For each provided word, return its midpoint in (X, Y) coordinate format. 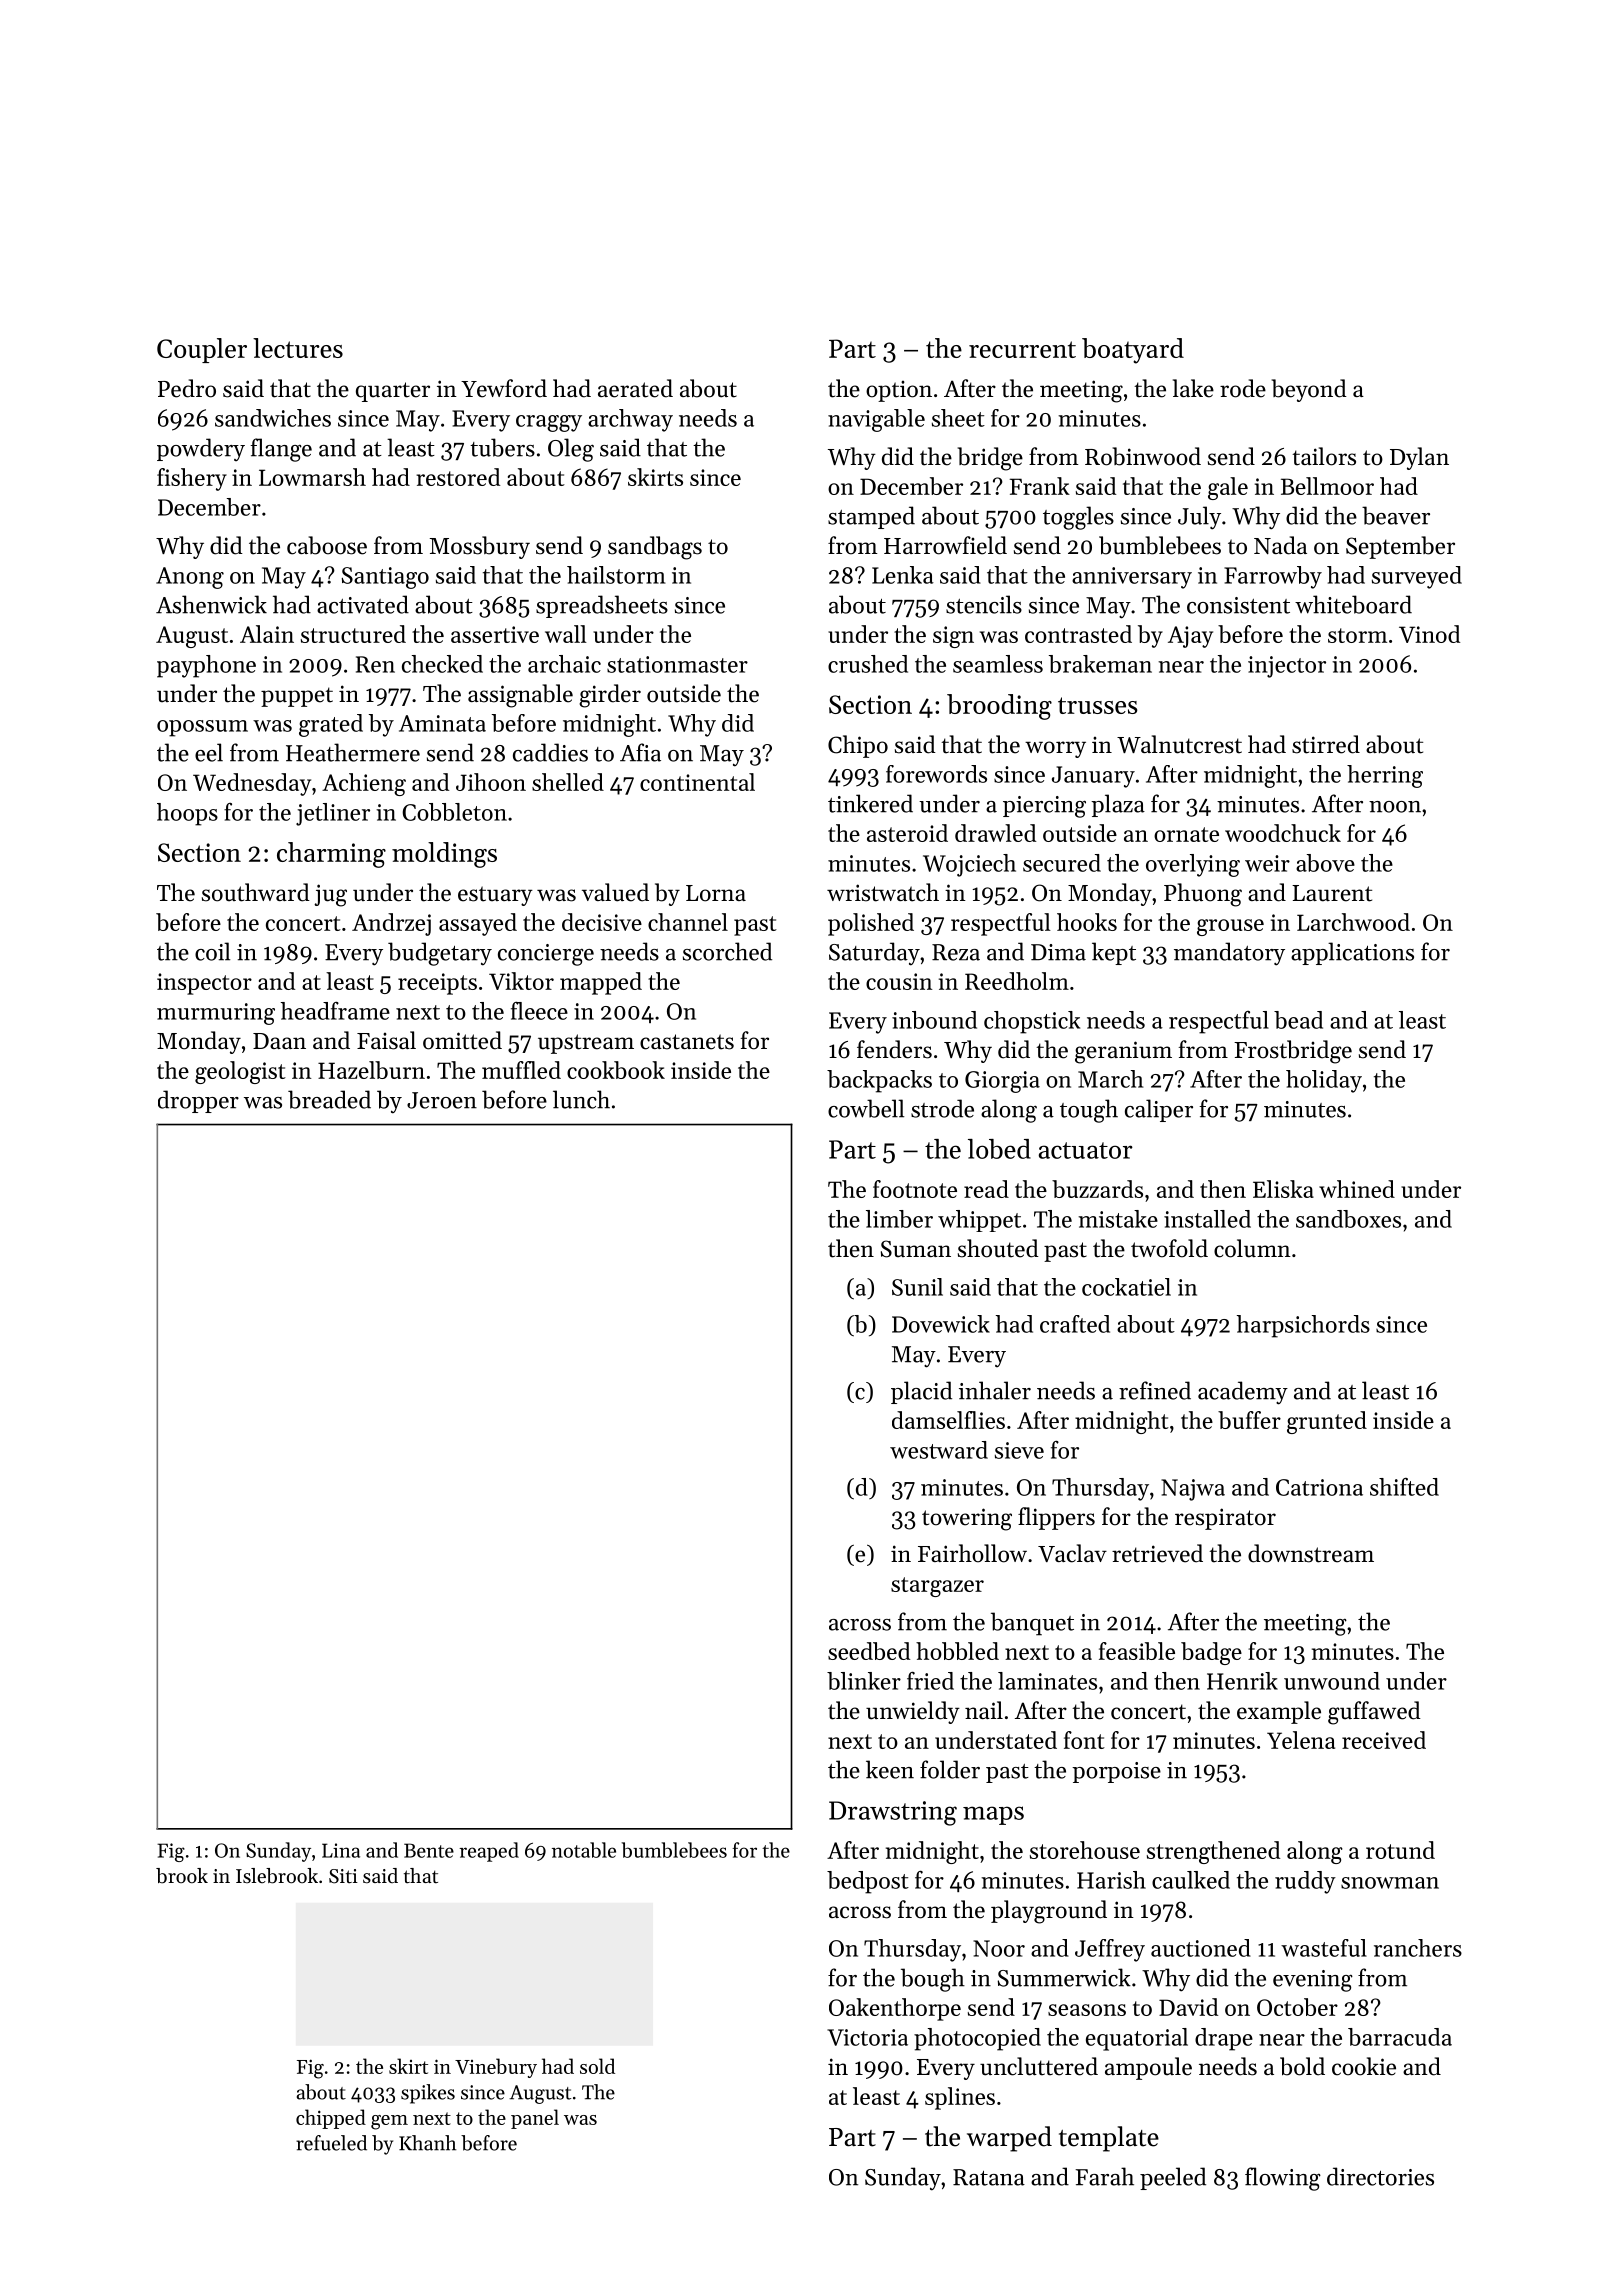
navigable (876, 420)
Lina (341, 1850)
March (1110, 1079)
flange (281, 450)
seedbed (869, 1651)
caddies (550, 752)
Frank (1039, 486)
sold (597, 2066)
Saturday (874, 954)
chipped (331, 2119)
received (1384, 1740)
